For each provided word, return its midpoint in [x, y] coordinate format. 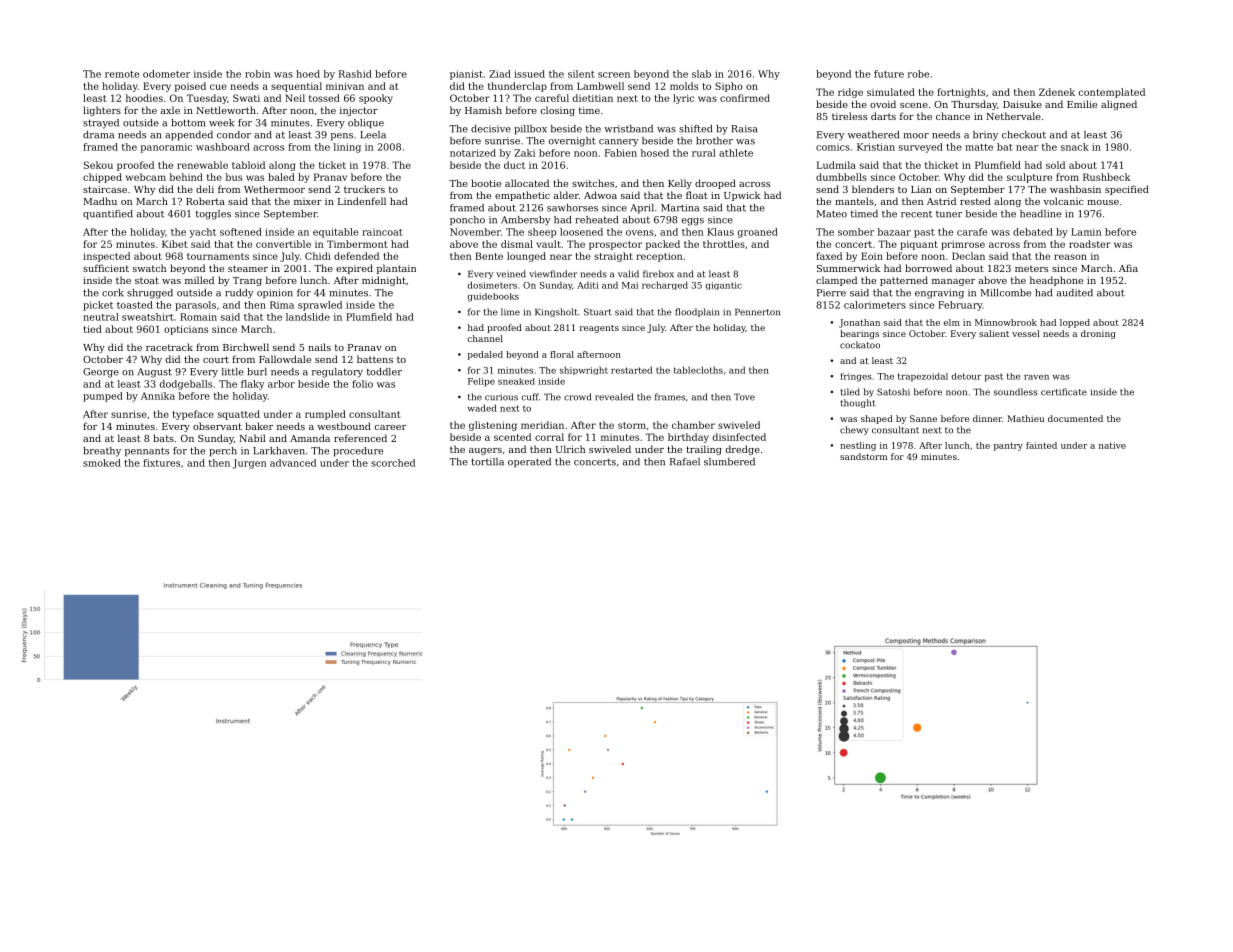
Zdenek [1057, 92]
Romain [198, 317]
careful [552, 98]
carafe [972, 232]
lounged [526, 257]
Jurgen [249, 464]
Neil [295, 98]
